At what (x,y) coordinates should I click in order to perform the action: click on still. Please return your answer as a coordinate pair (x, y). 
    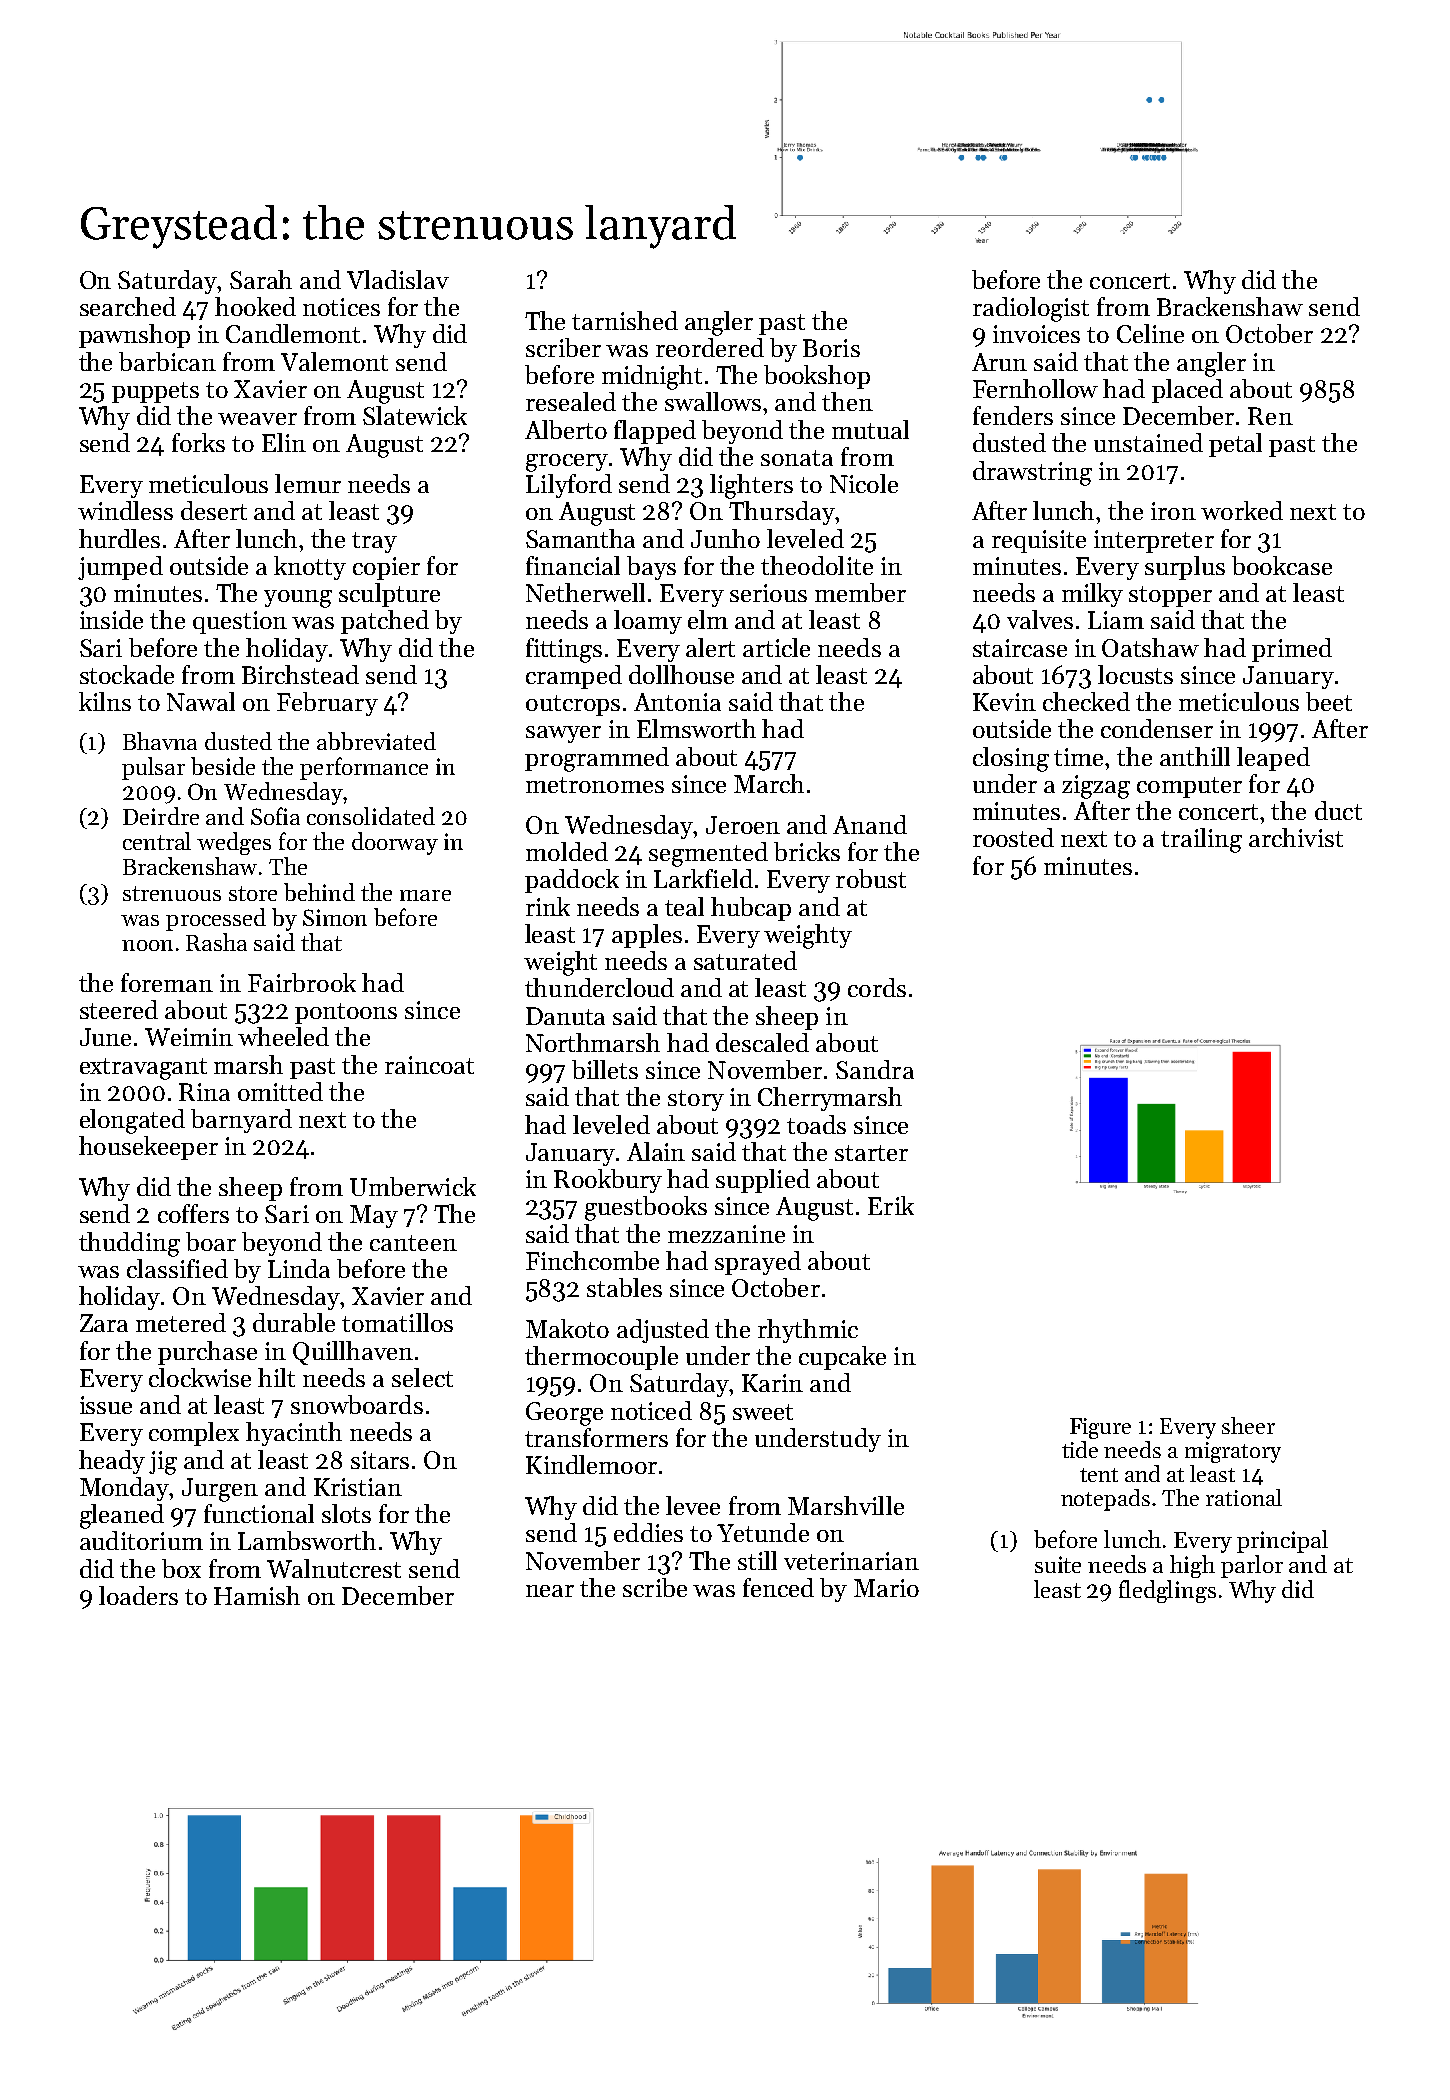
    Looking at the image, I should click on (757, 1560).
